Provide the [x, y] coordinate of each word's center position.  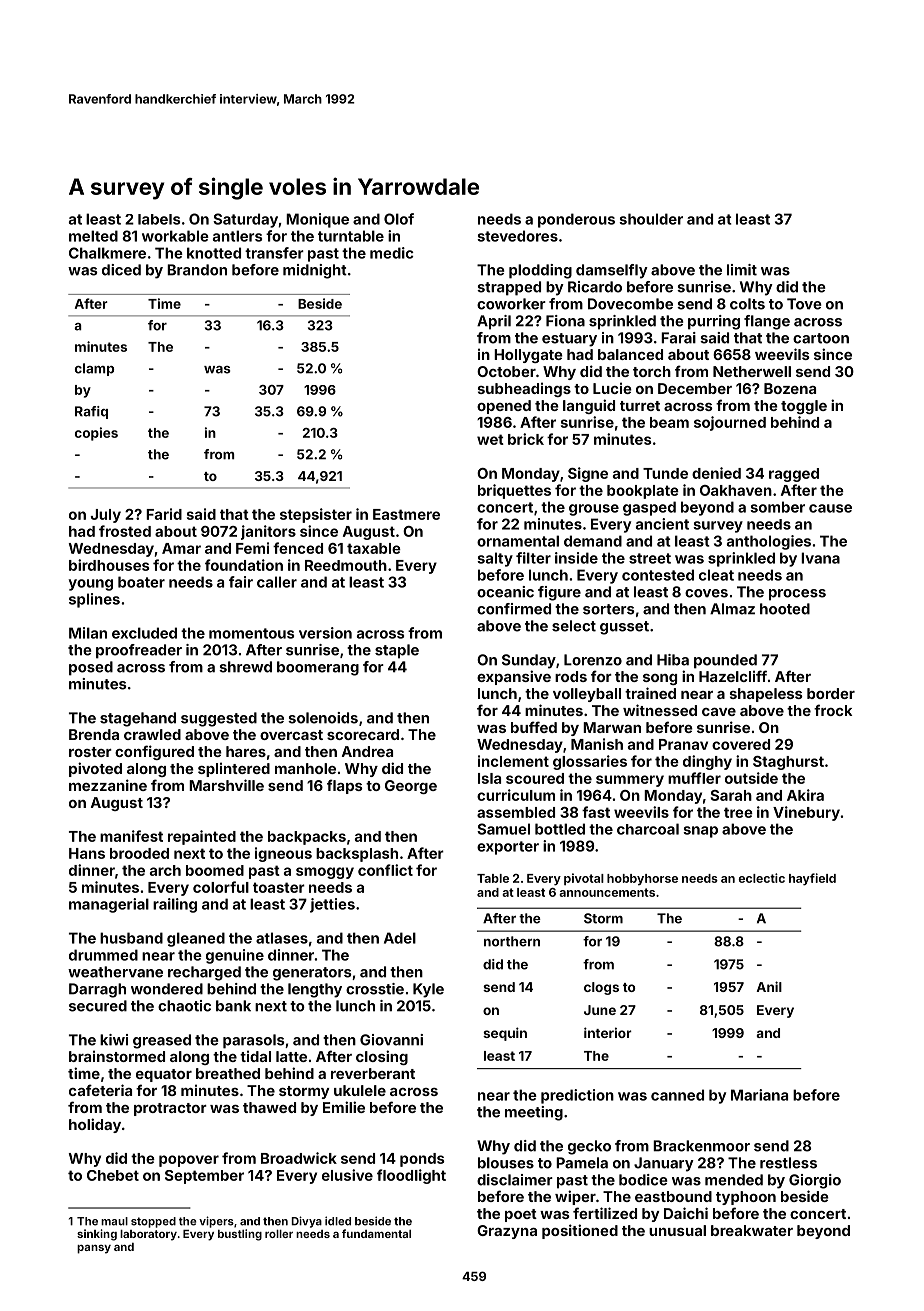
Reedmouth [346, 565]
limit [742, 270]
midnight [315, 271]
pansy [94, 1249]
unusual [677, 1230]
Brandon [197, 270]
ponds [422, 1160]
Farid [164, 514]
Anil [769, 986]
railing [175, 905]
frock [833, 710]
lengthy [315, 990]
